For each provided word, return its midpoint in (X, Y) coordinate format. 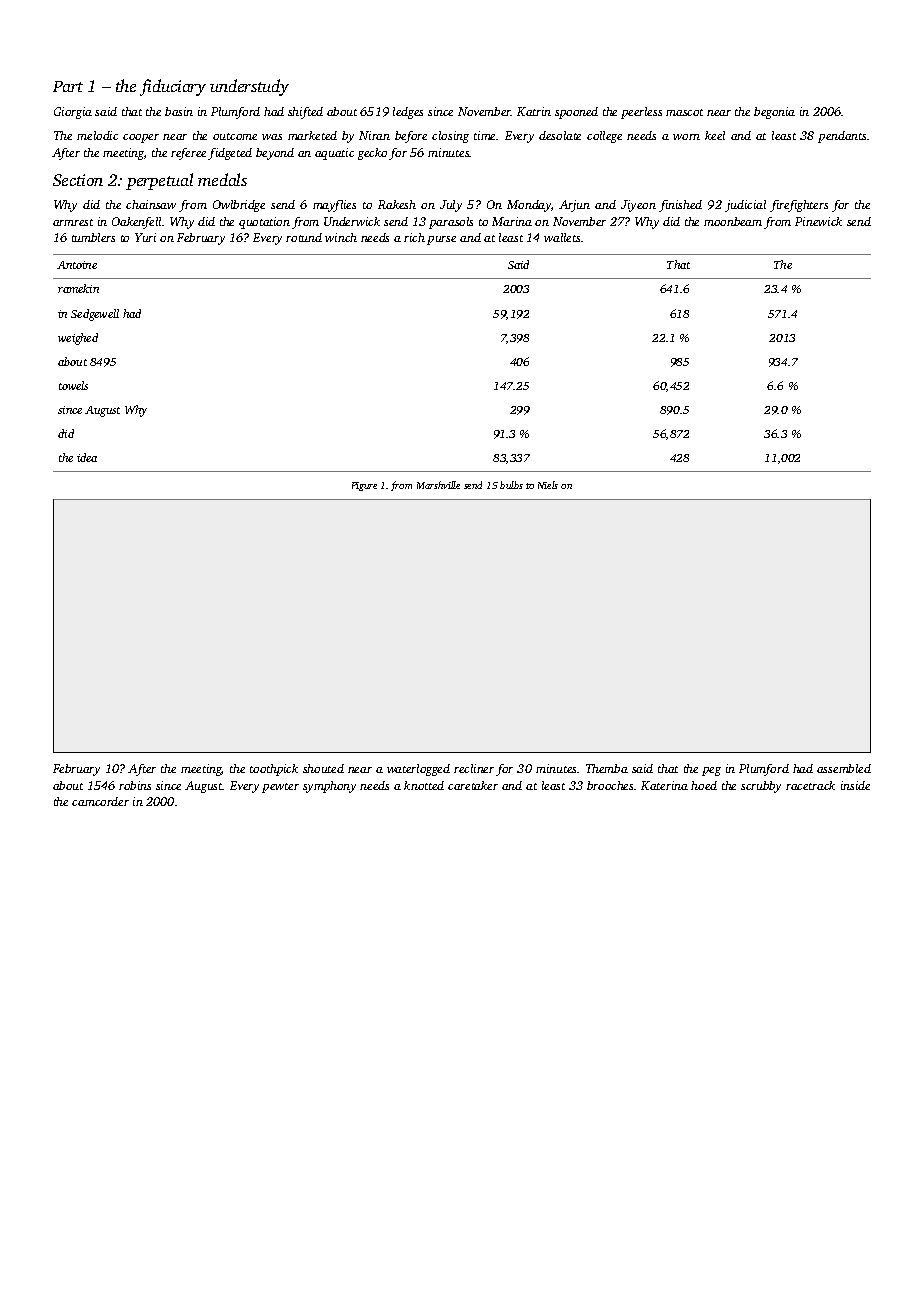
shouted (323, 768)
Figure (364, 486)
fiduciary (173, 87)
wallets (562, 237)
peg (711, 771)
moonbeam (733, 221)
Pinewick (818, 221)
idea (87, 457)
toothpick (274, 770)
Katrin (534, 111)
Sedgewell (95, 315)
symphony (329, 787)
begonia (774, 113)
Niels (548, 485)
